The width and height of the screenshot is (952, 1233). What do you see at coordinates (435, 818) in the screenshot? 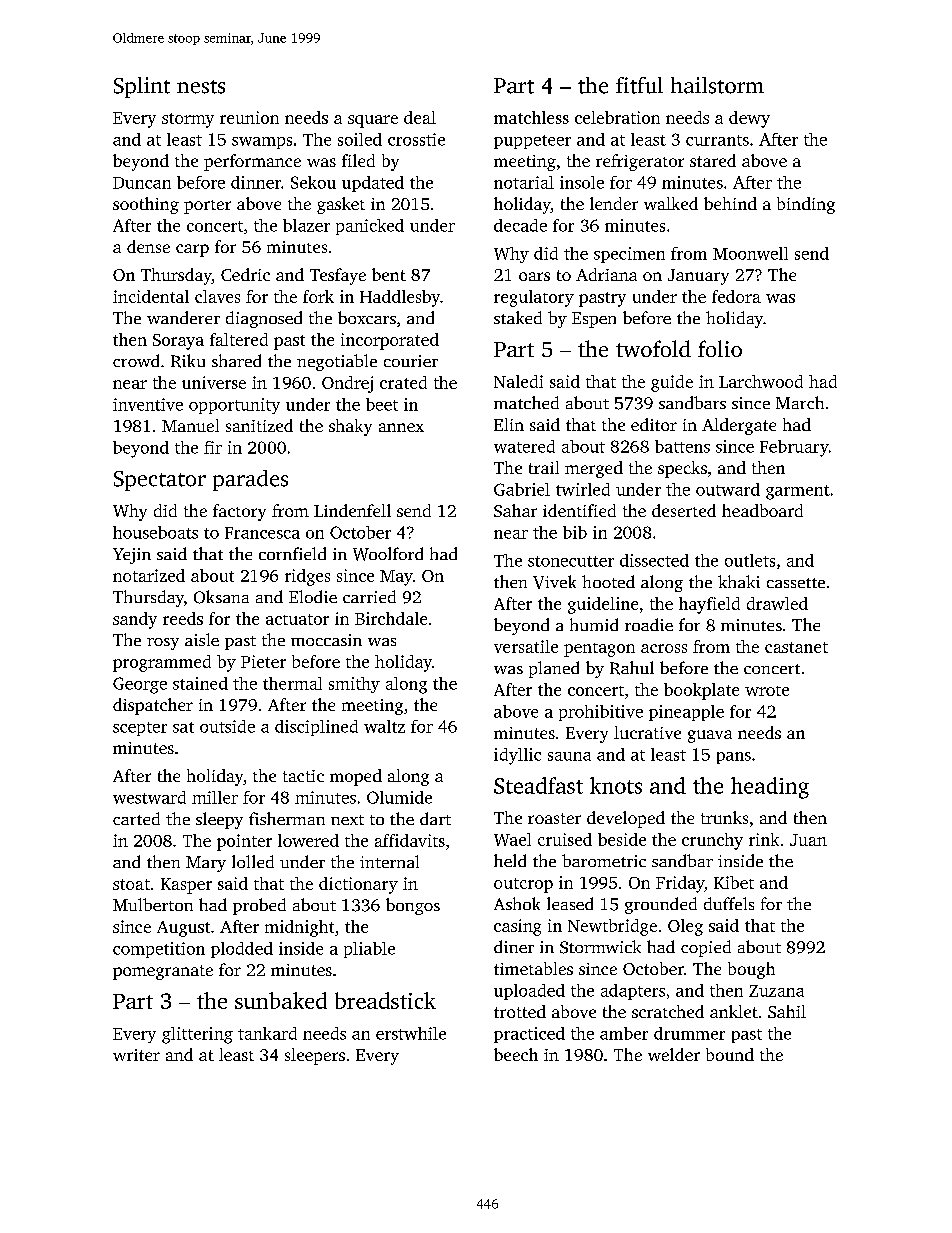
I see `dart` at bounding box center [435, 818].
